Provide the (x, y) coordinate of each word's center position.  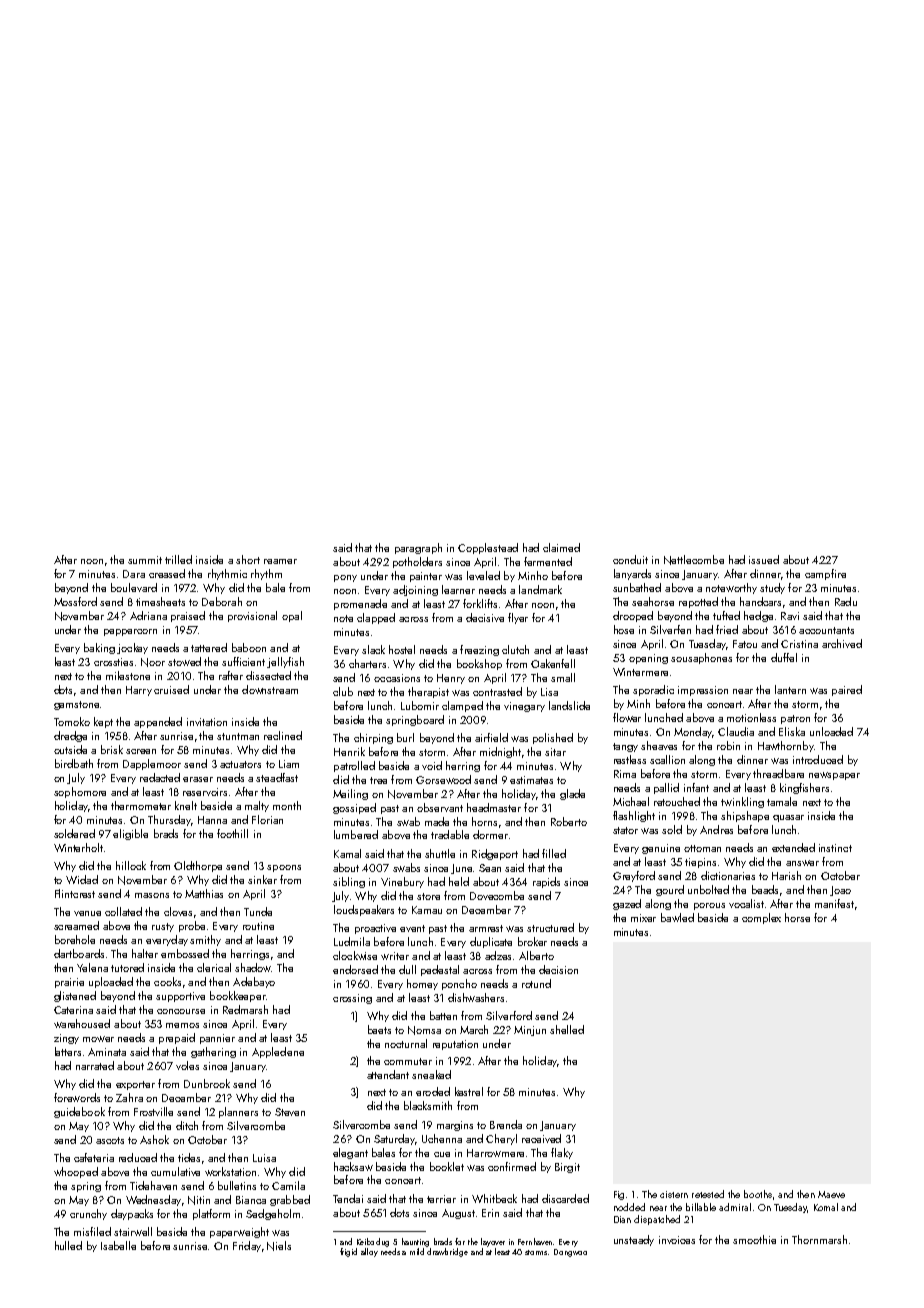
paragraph (418, 548)
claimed (561, 547)
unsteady (634, 1240)
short (248, 559)
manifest (834, 903)
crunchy (88, 1214)
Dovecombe (497, 895)
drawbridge (447, 1252)
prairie (69, 983)
